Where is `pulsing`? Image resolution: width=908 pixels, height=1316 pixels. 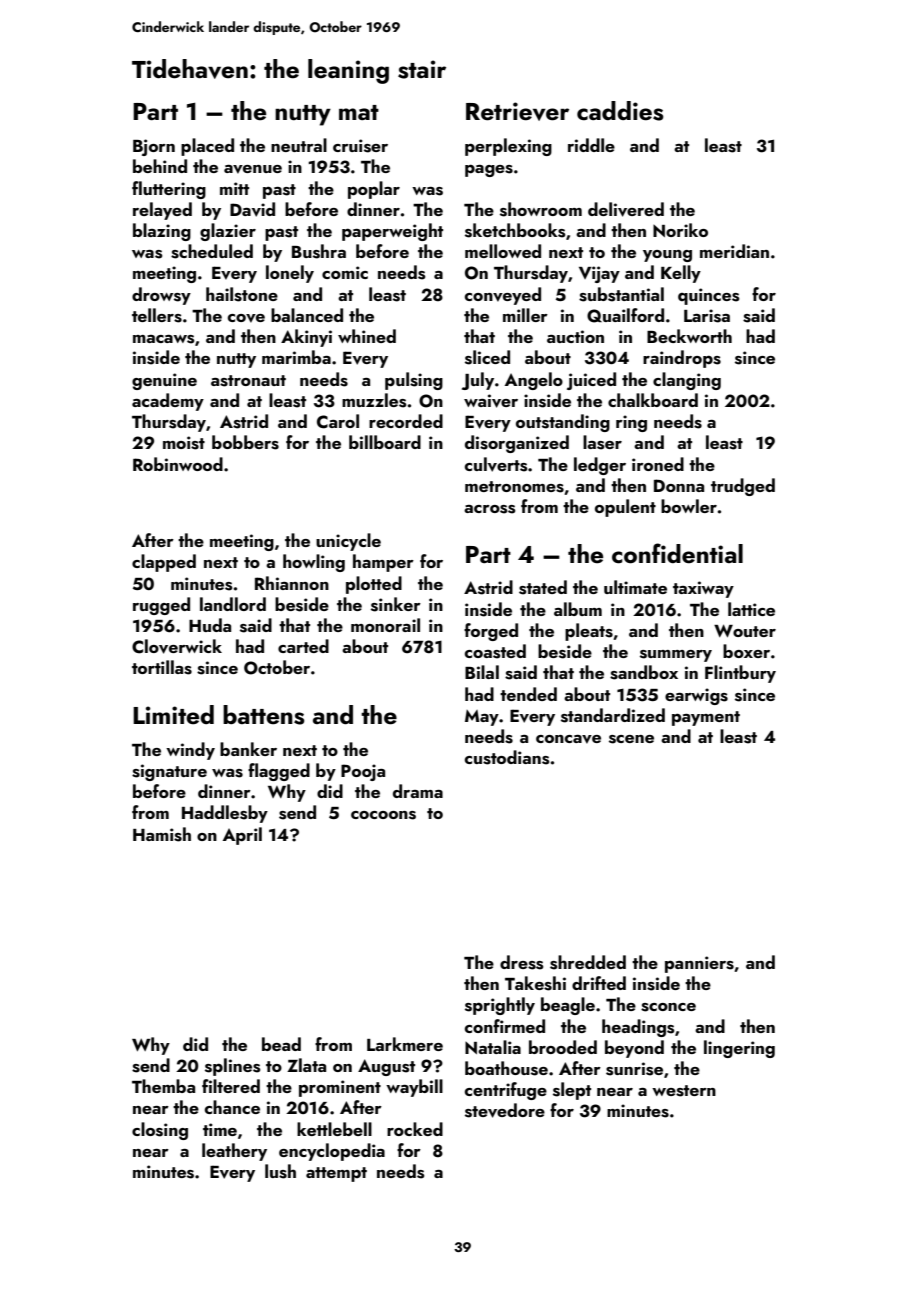
pulsing is located at coordinates (414, 381).
